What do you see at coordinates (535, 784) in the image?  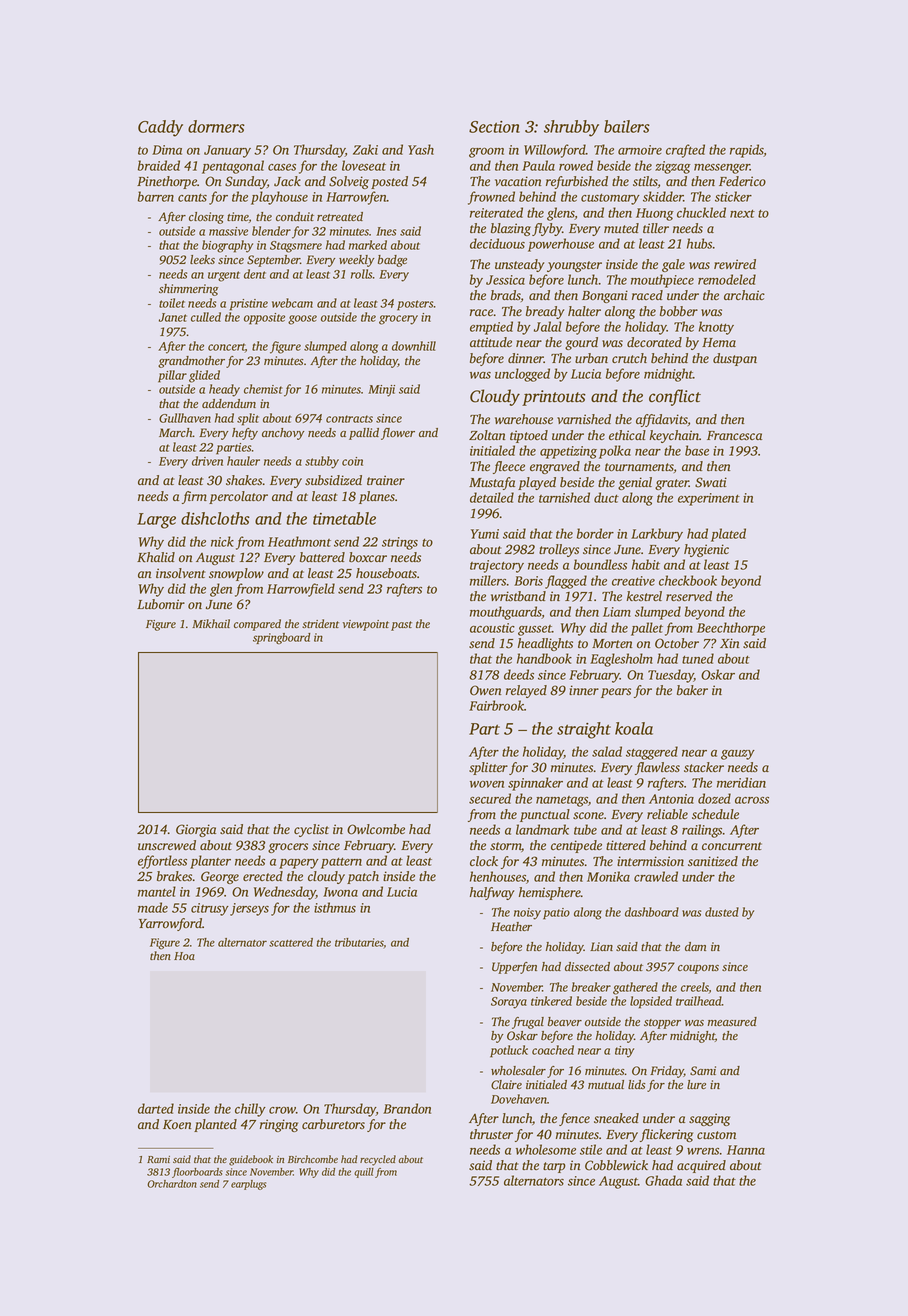 I see `spinnaker` at bounding box center [535, 784].
